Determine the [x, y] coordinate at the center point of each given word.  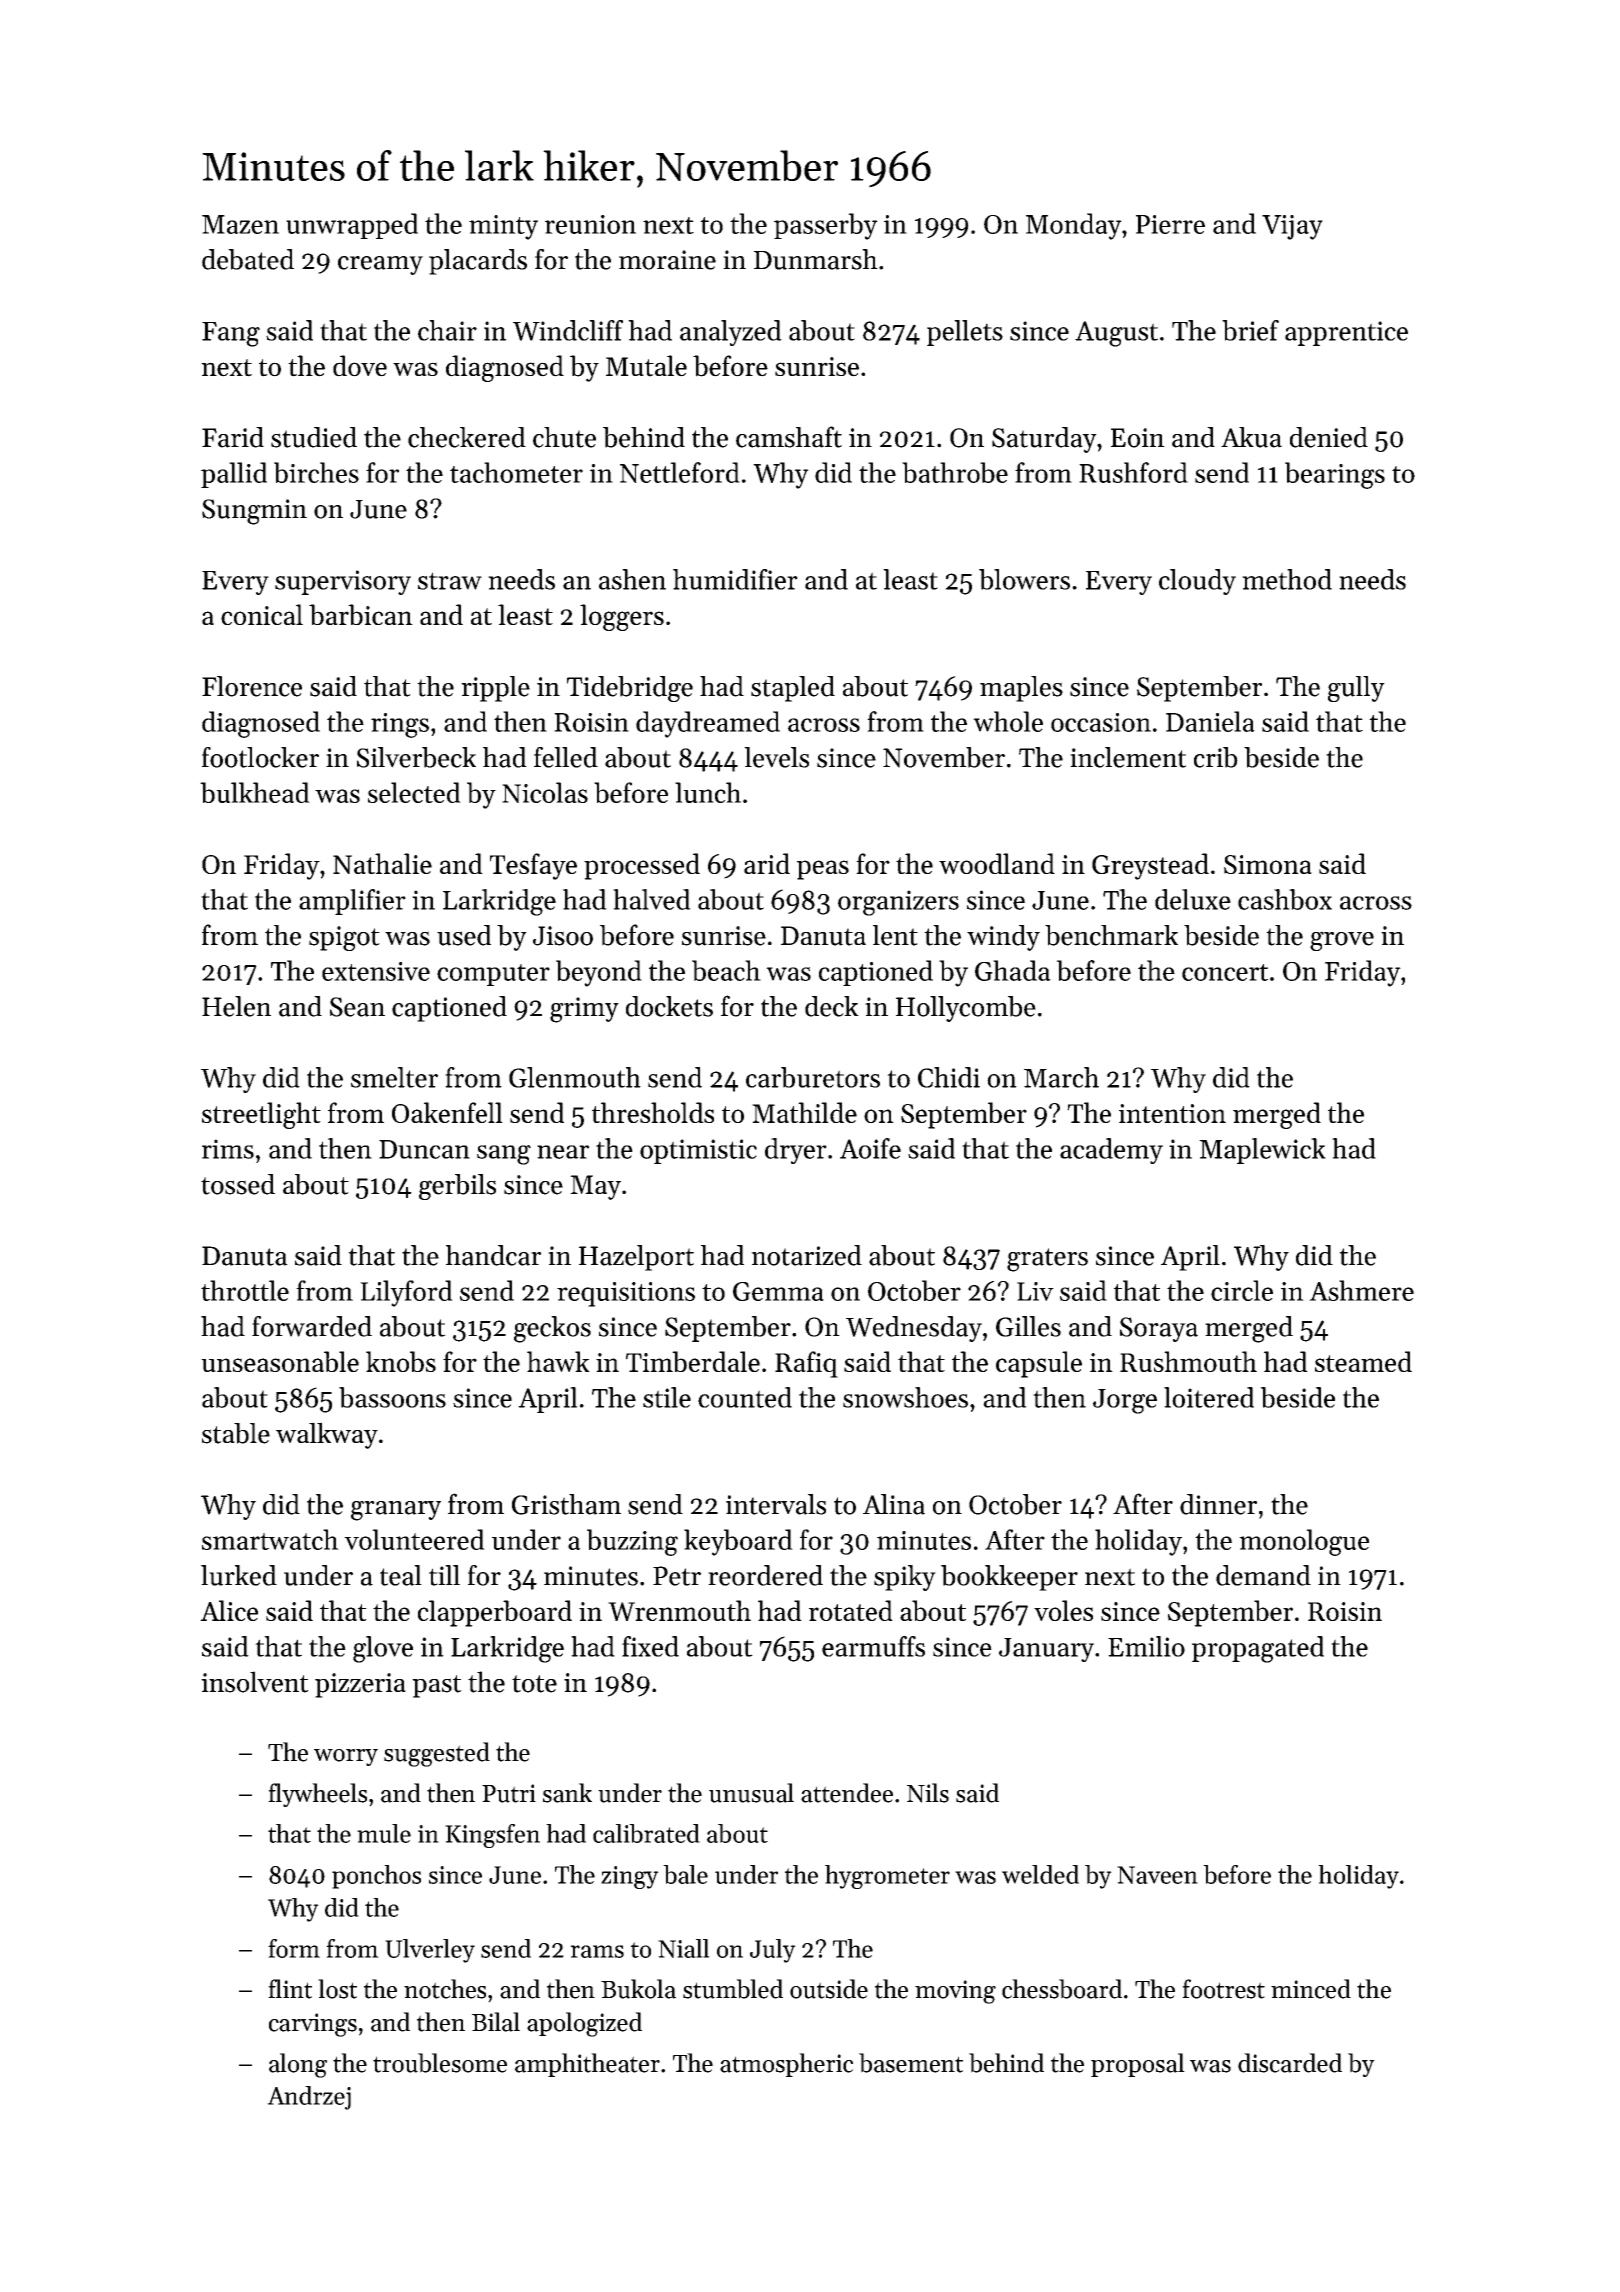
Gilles [1028, 1326]
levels [776, 757]
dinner [1218, 1504]
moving [955, 1992]
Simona [1268, 864]
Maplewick [1262, 1151]
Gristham [566, 1504]
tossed [238, 1184]
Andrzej [309, 2098]
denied [1329, 437]
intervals [776, 1504]
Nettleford [680, 472]
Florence [252, 686]
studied [314, 437]
